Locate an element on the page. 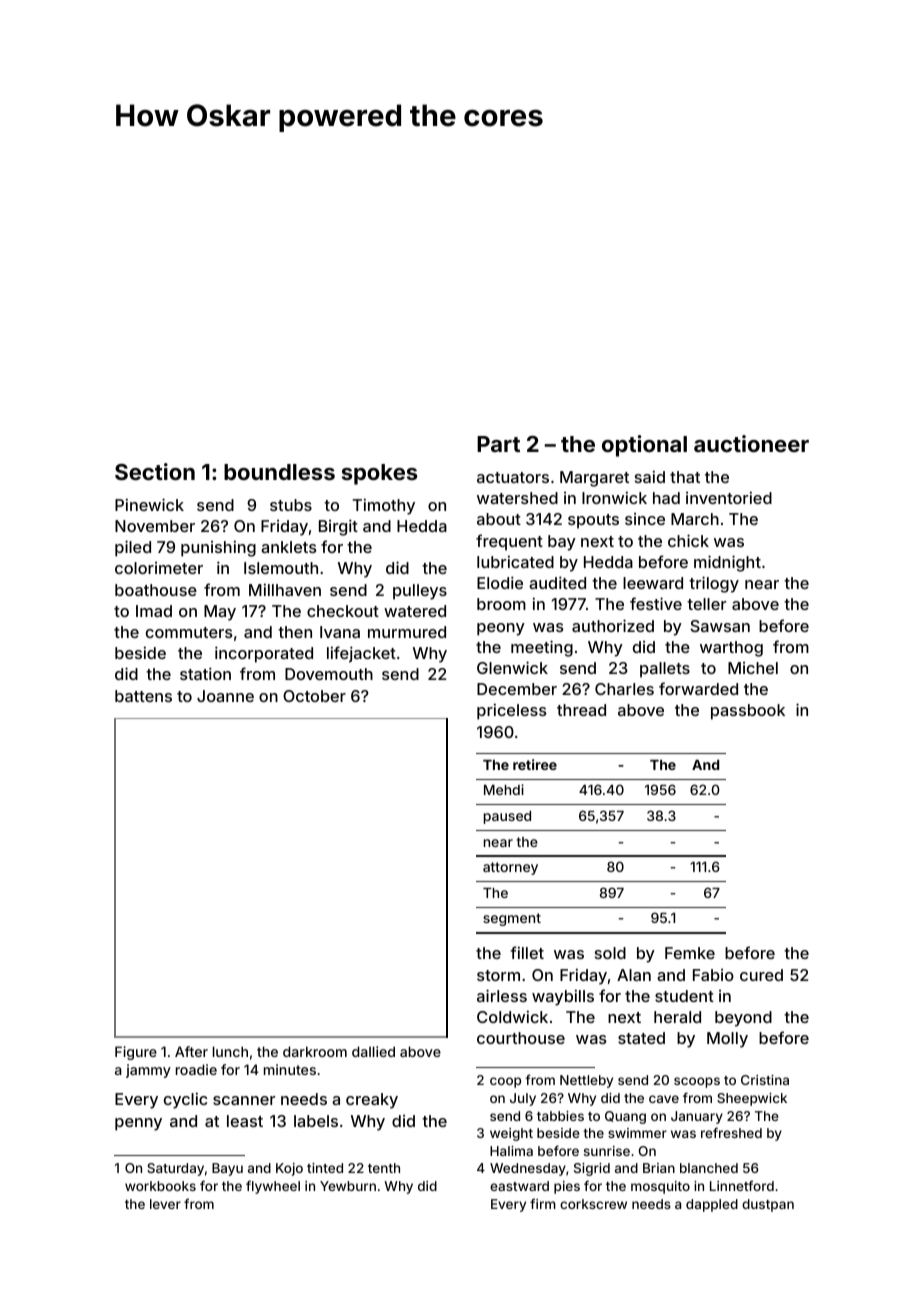 The width and height of the image is (924, 1308). lever is located at coordinates (165, 1204).
